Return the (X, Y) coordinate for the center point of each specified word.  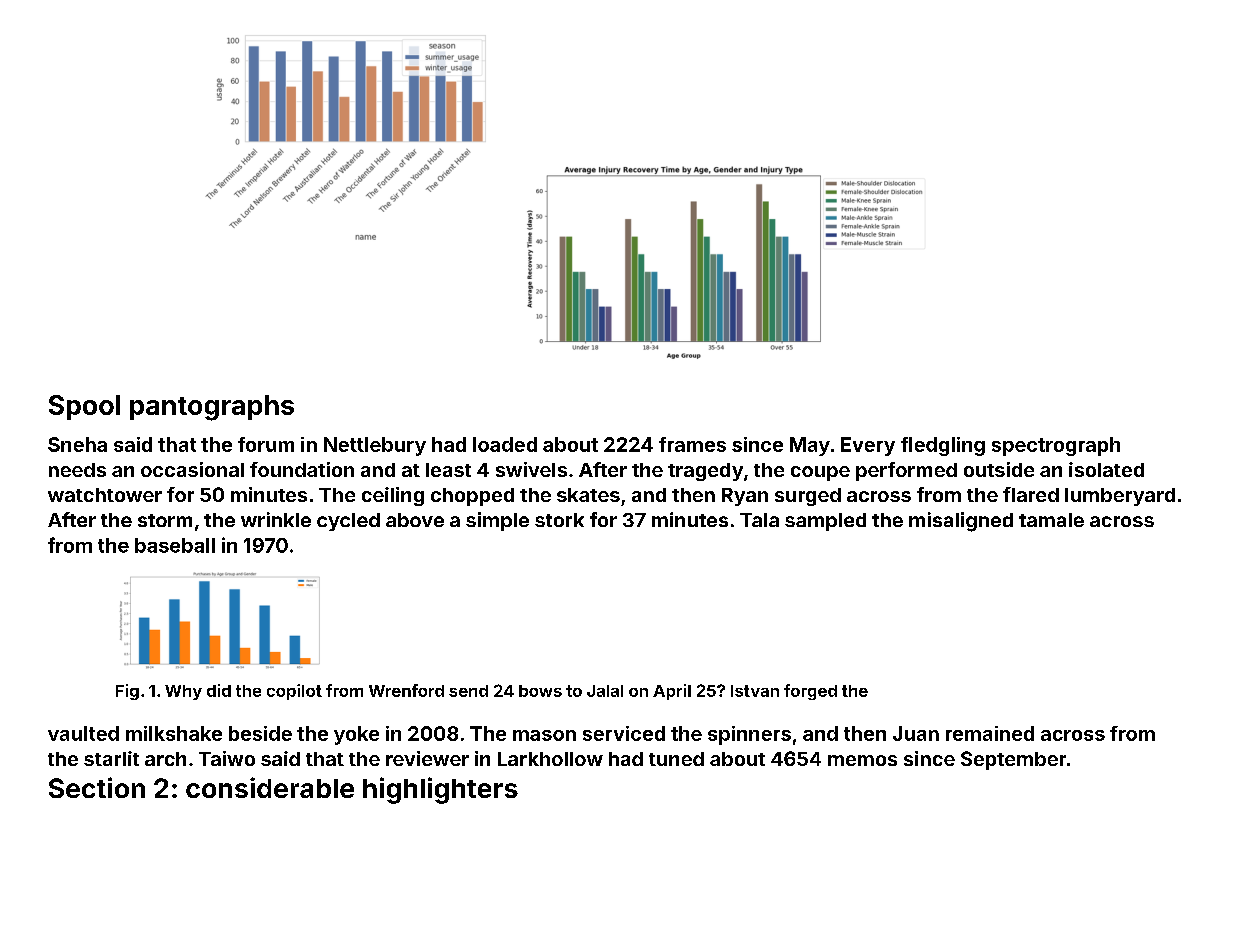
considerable (270, 787)
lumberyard (1120, 497)
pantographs (212, 408)
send (468, 691)
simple (497, 521)
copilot (294, 692)
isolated (1106, 469)
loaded (505, 444)
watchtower (105, 495)
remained (990, 733)
